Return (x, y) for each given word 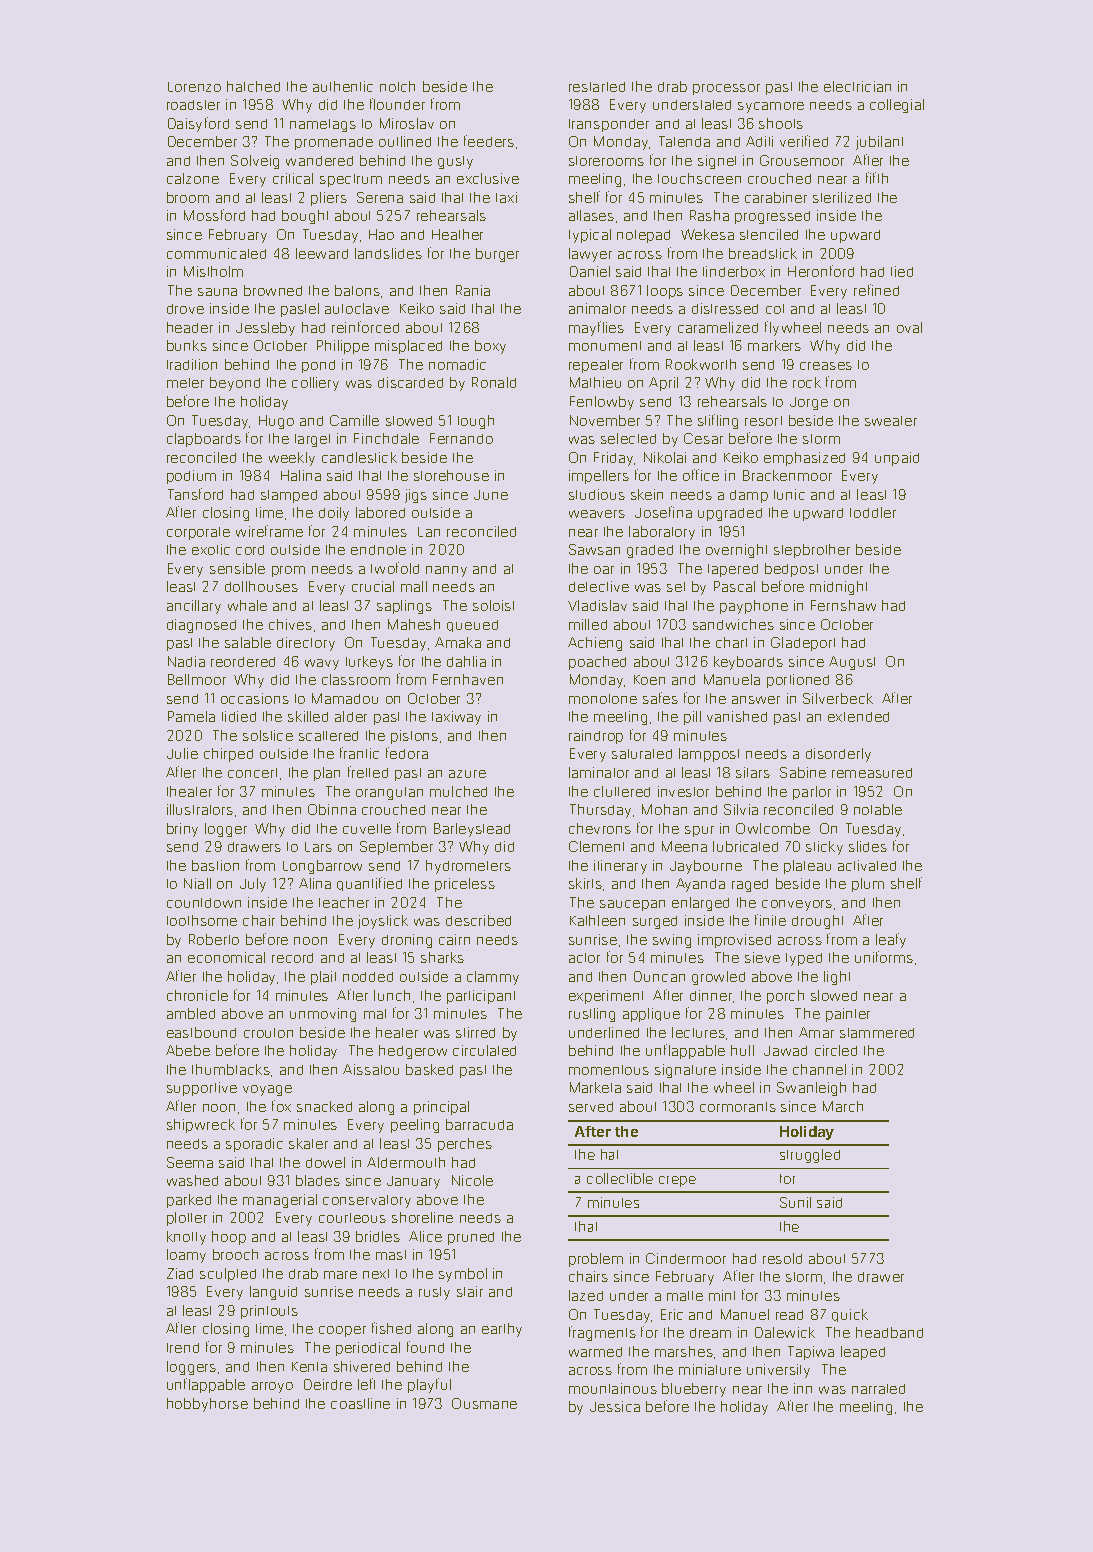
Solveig (255, 162)
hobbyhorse (207, 1405)
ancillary (194, 607)
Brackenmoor (787, 475)
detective (599, 586)
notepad (643, 236)
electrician (857, 86)
